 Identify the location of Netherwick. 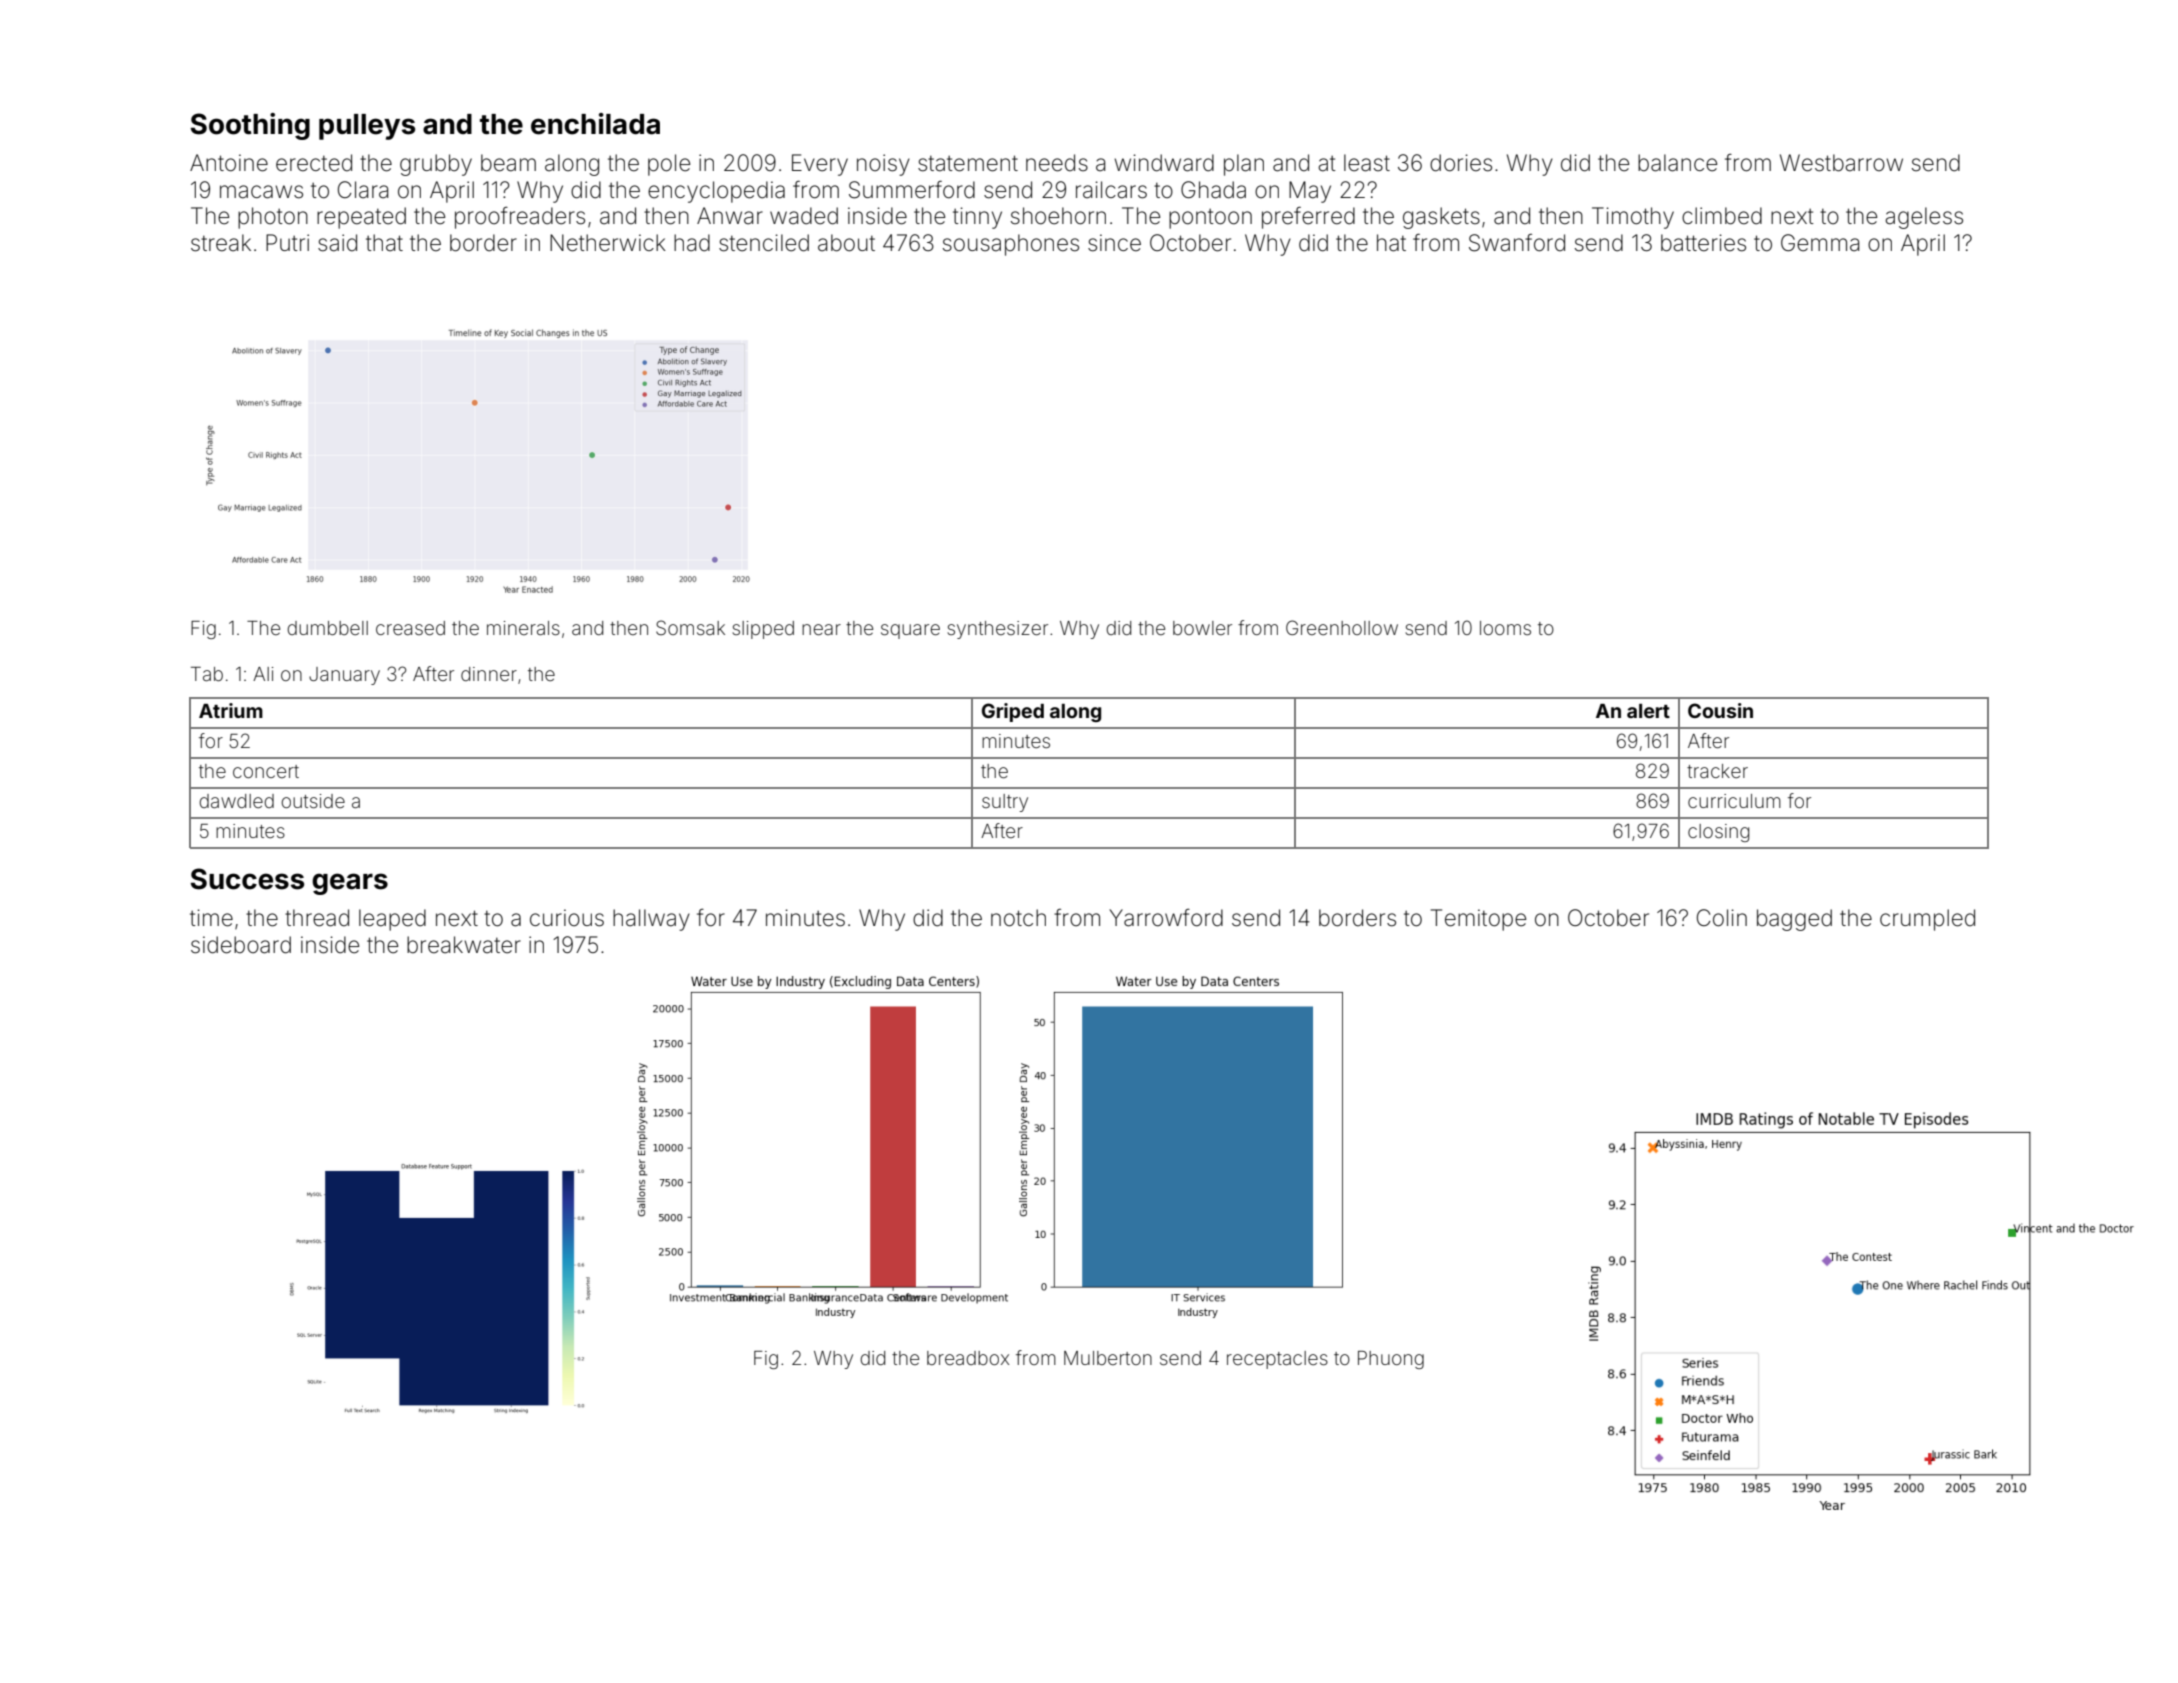
(608, 243).
